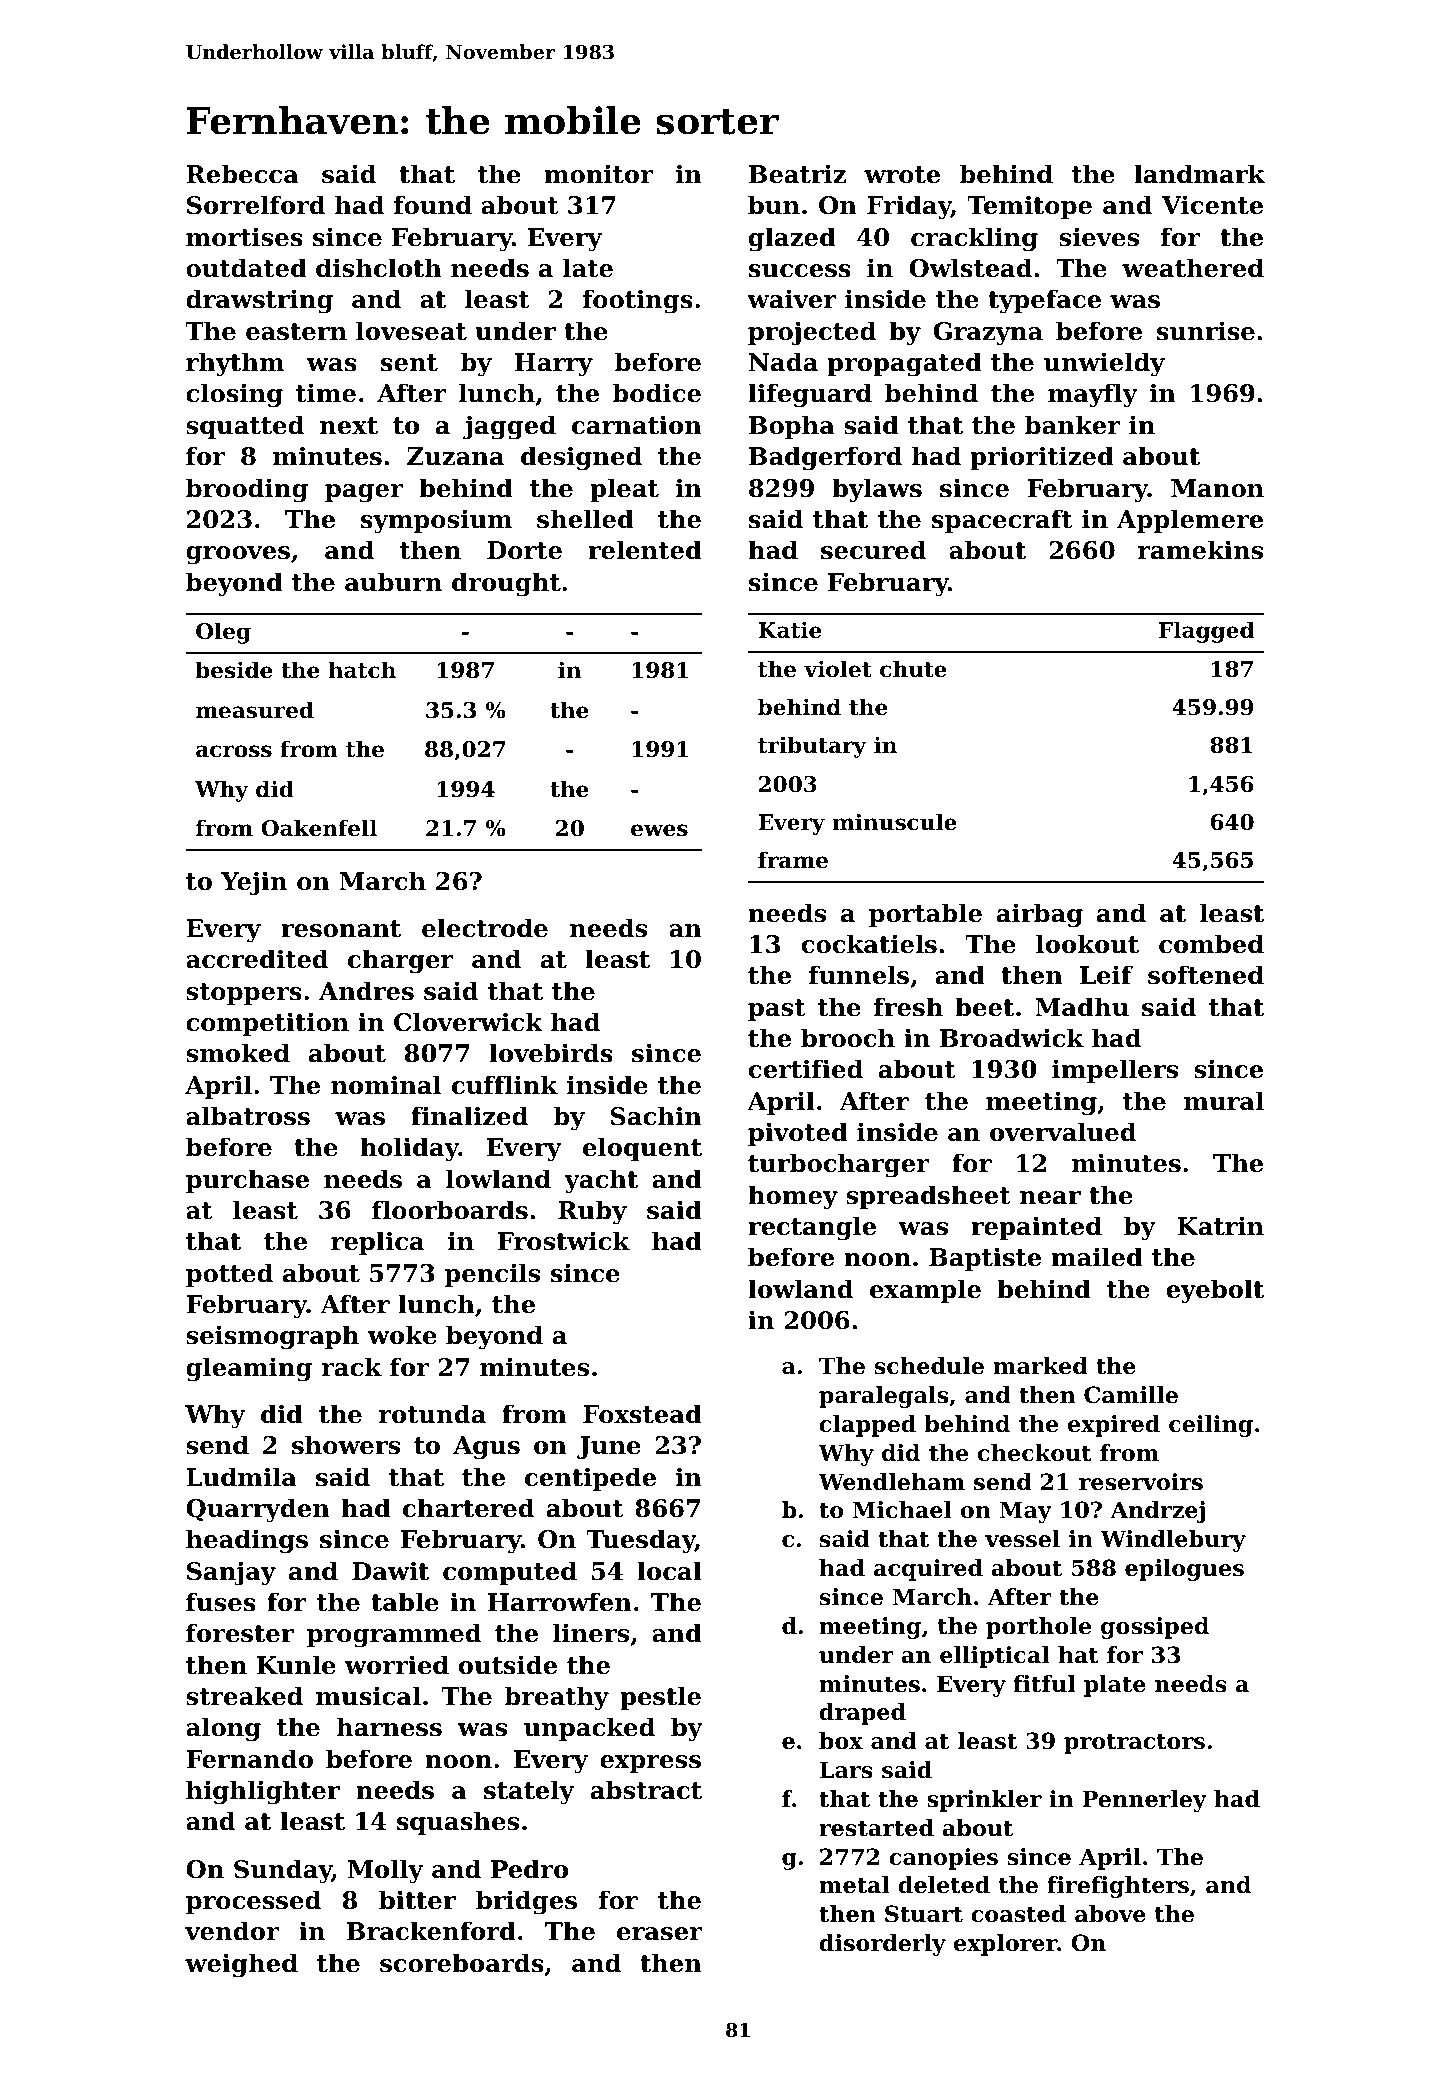 The height and width of the document is (2100, 1450). Describe the element at coordinates (660, 1698) in the document. I see `pestle` at that location.
